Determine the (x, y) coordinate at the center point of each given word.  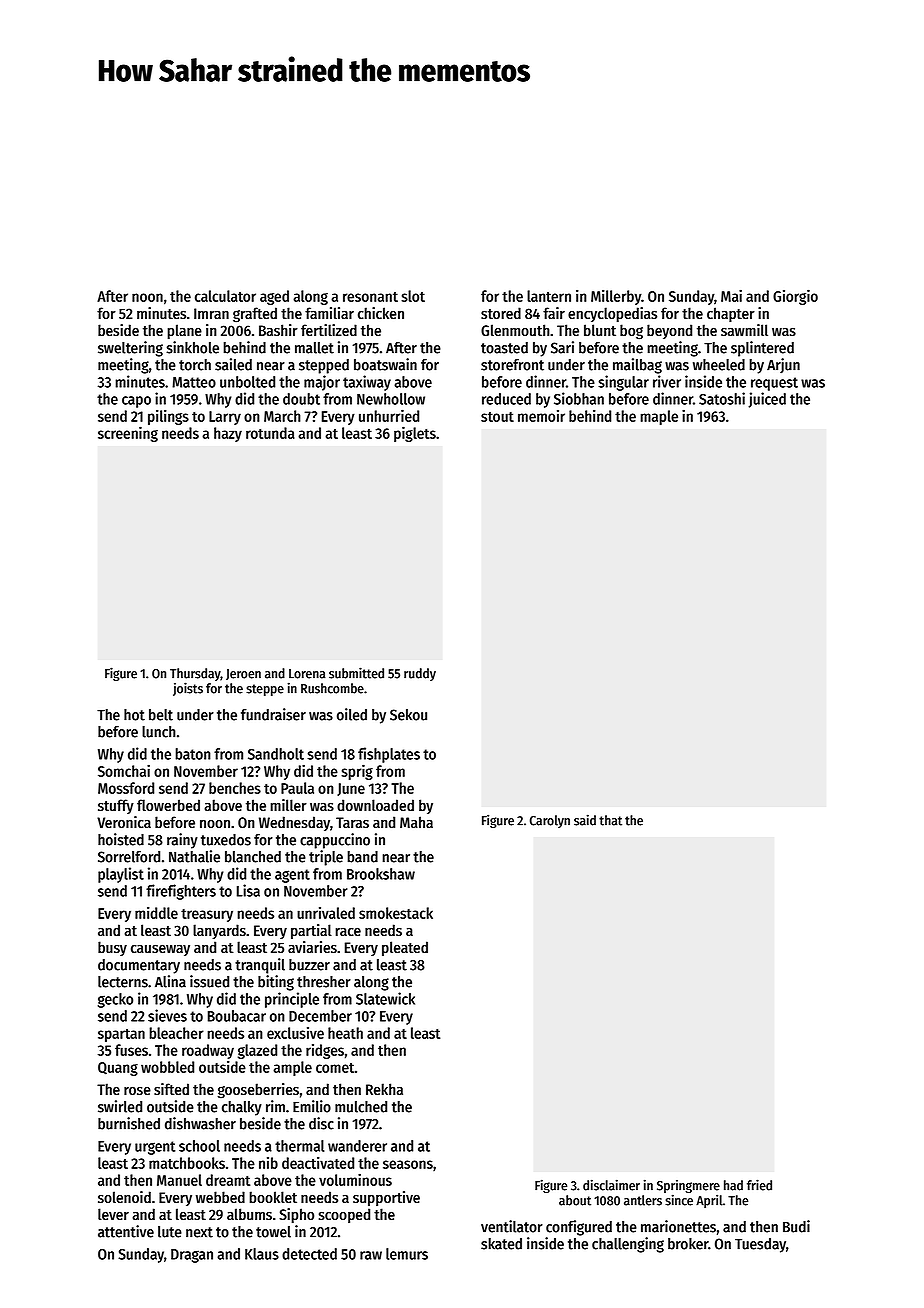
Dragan (192, 1256)
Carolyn (550, 821)
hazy (228, 434)
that (610, 820)
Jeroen (243, 674)
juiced (767, 400)
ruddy (420, 674)
